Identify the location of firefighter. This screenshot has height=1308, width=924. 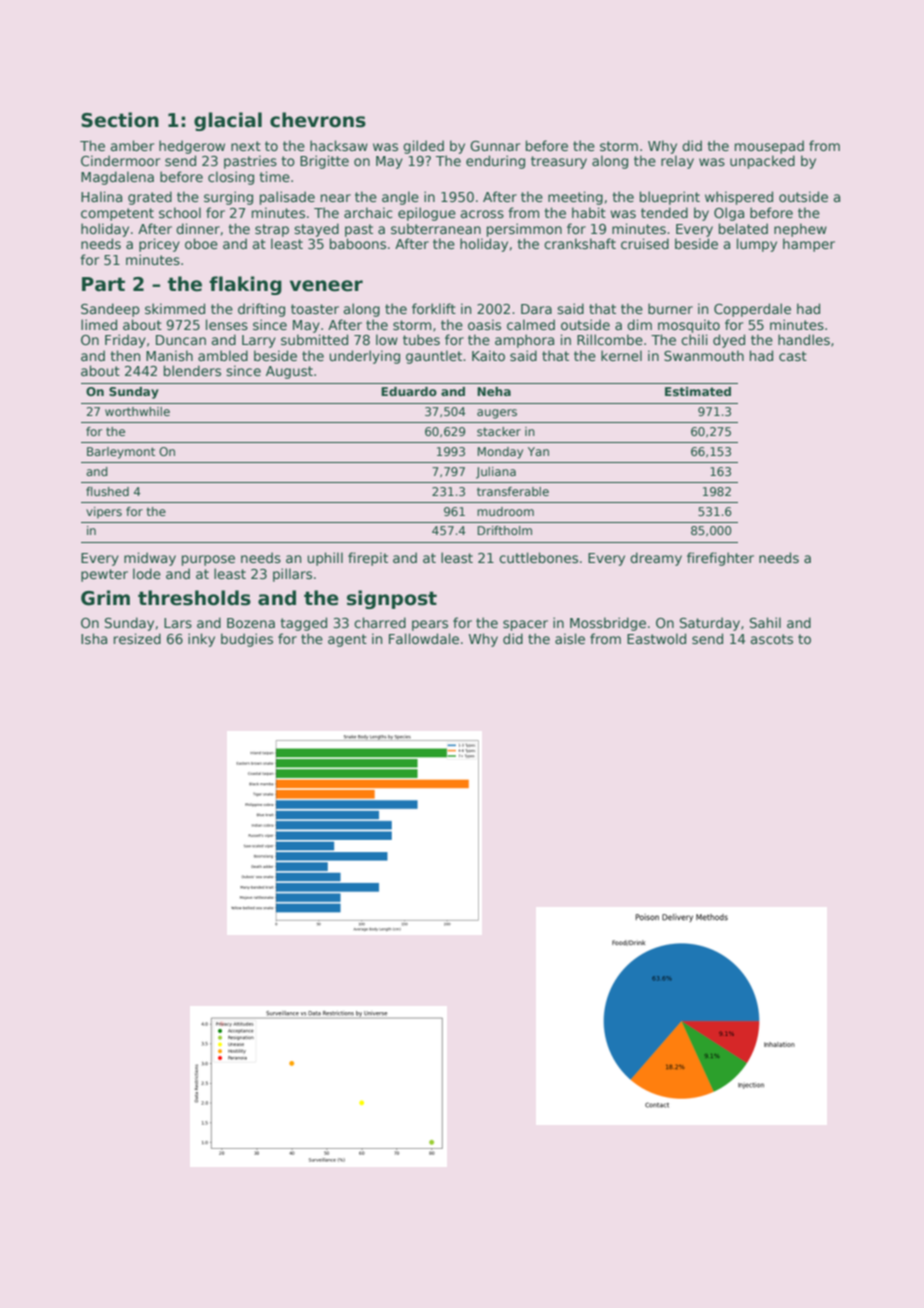
(720, 559).
